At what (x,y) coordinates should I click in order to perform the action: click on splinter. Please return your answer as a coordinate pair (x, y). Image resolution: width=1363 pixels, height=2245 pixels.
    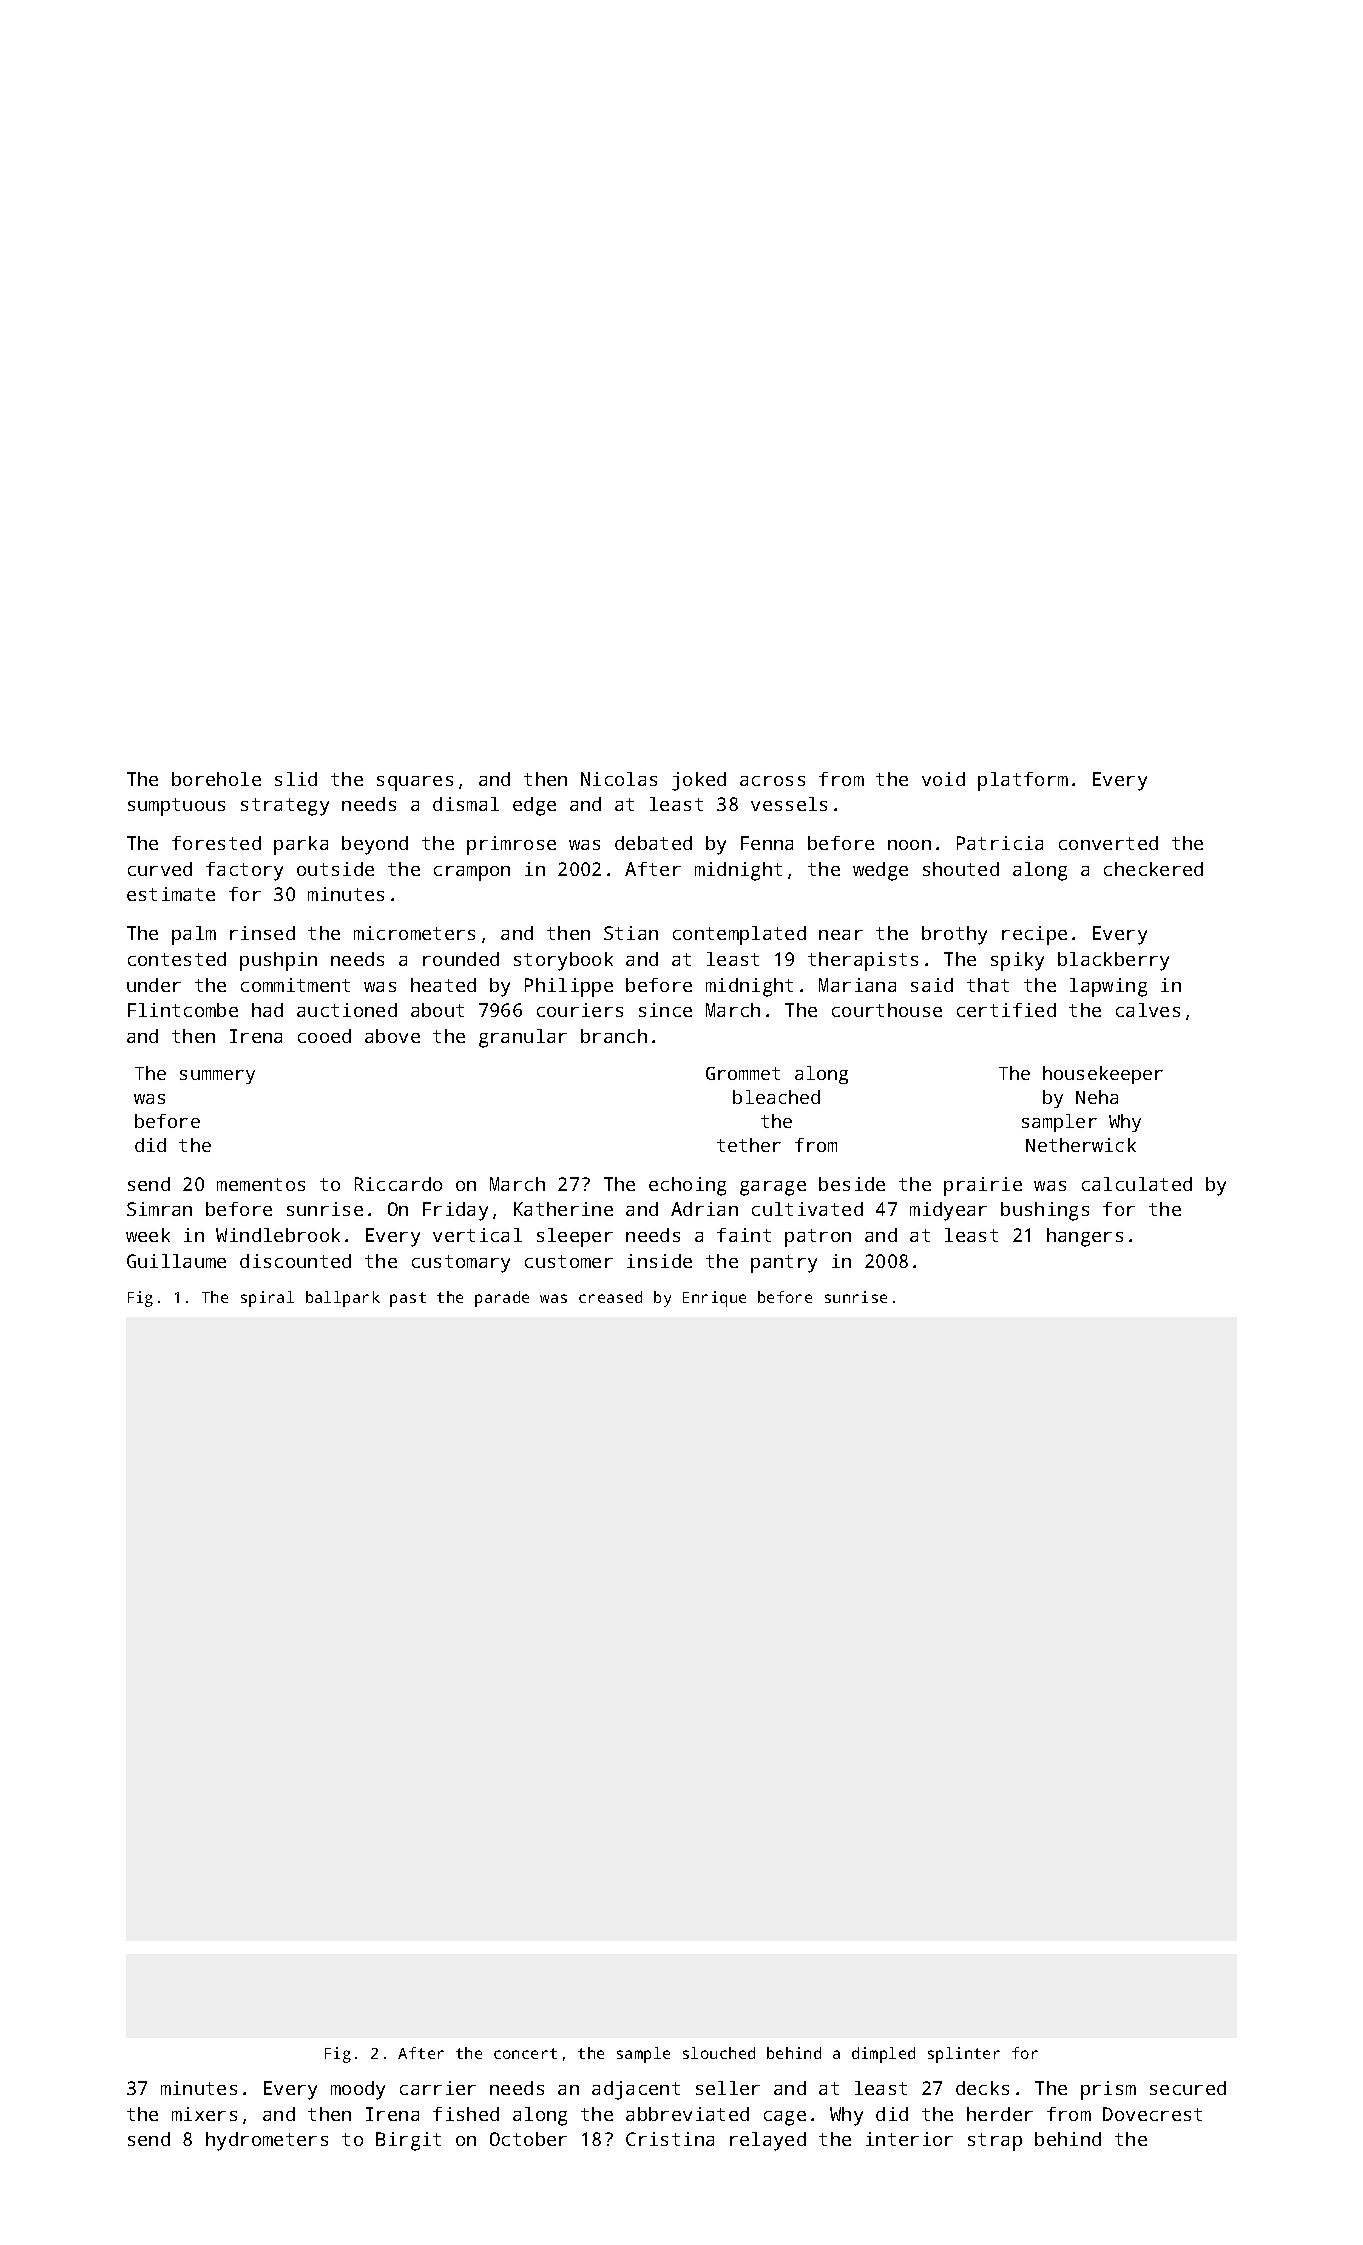
    Looking at the image, I should click on (964, 2055).
